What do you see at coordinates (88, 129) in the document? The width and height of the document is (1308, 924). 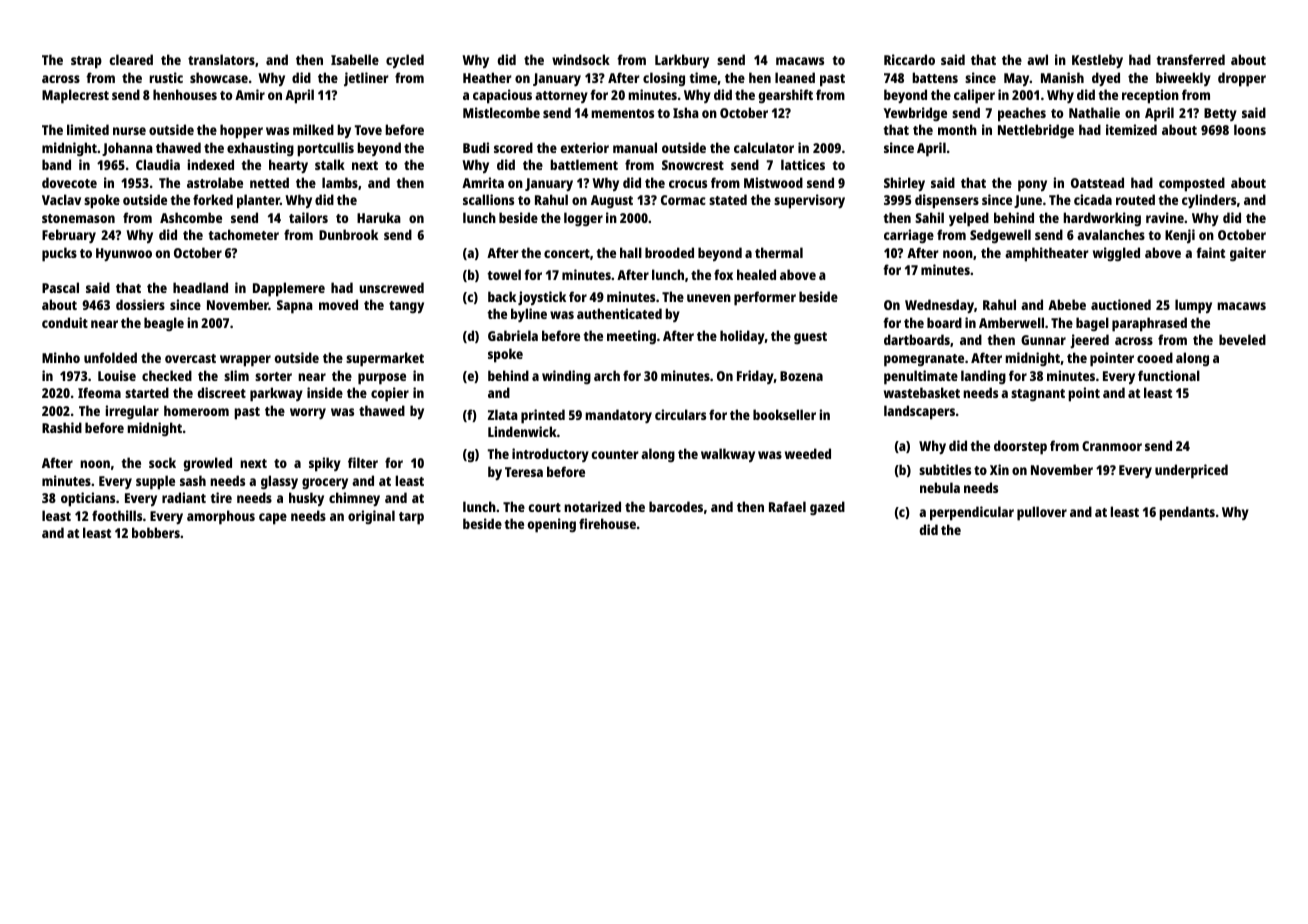 I see `limited` at bounding box center [88, 129].
